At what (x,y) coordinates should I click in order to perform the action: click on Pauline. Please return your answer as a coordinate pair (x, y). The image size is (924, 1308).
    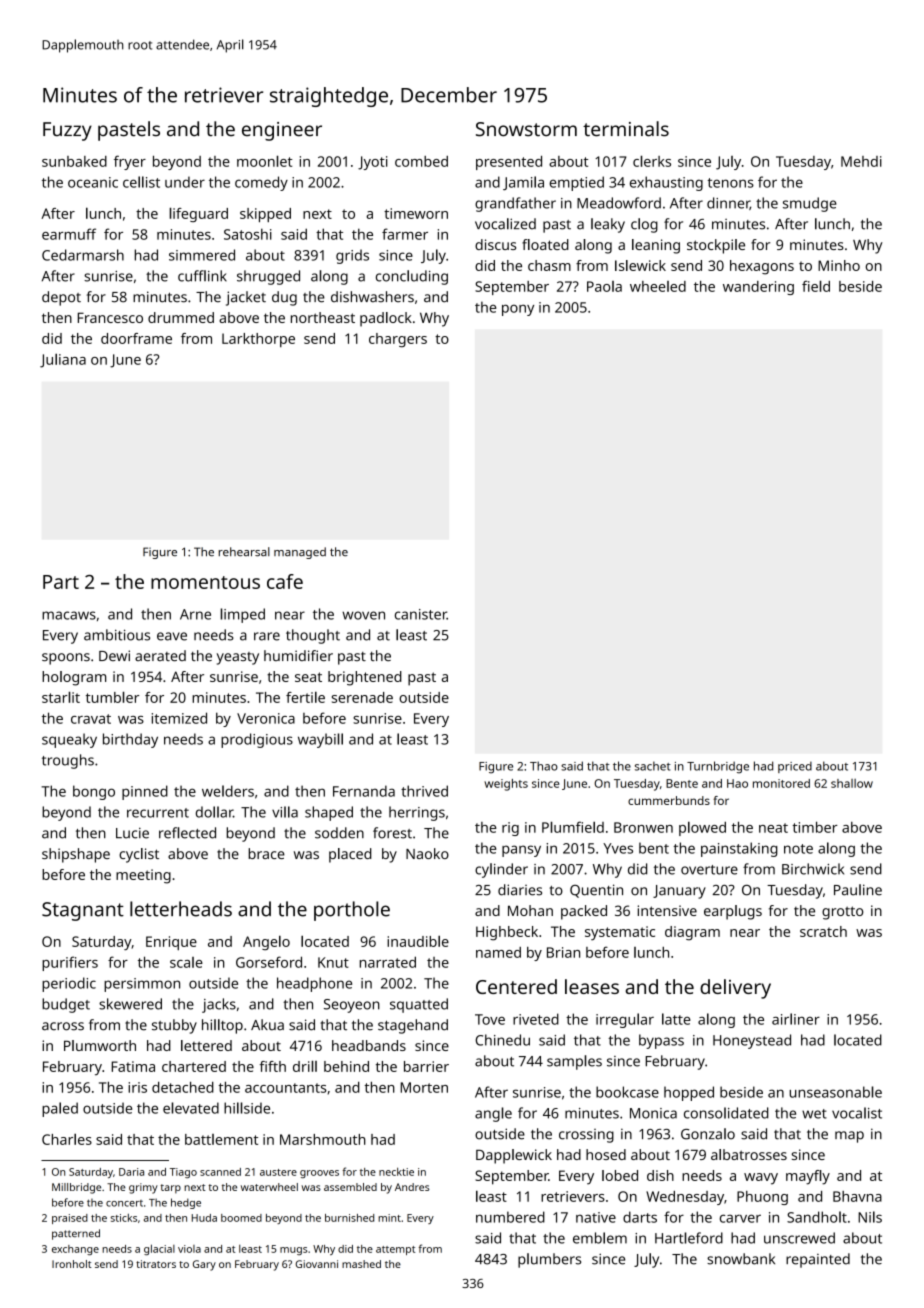
    Looking at the image, I should click on (858, 890).
